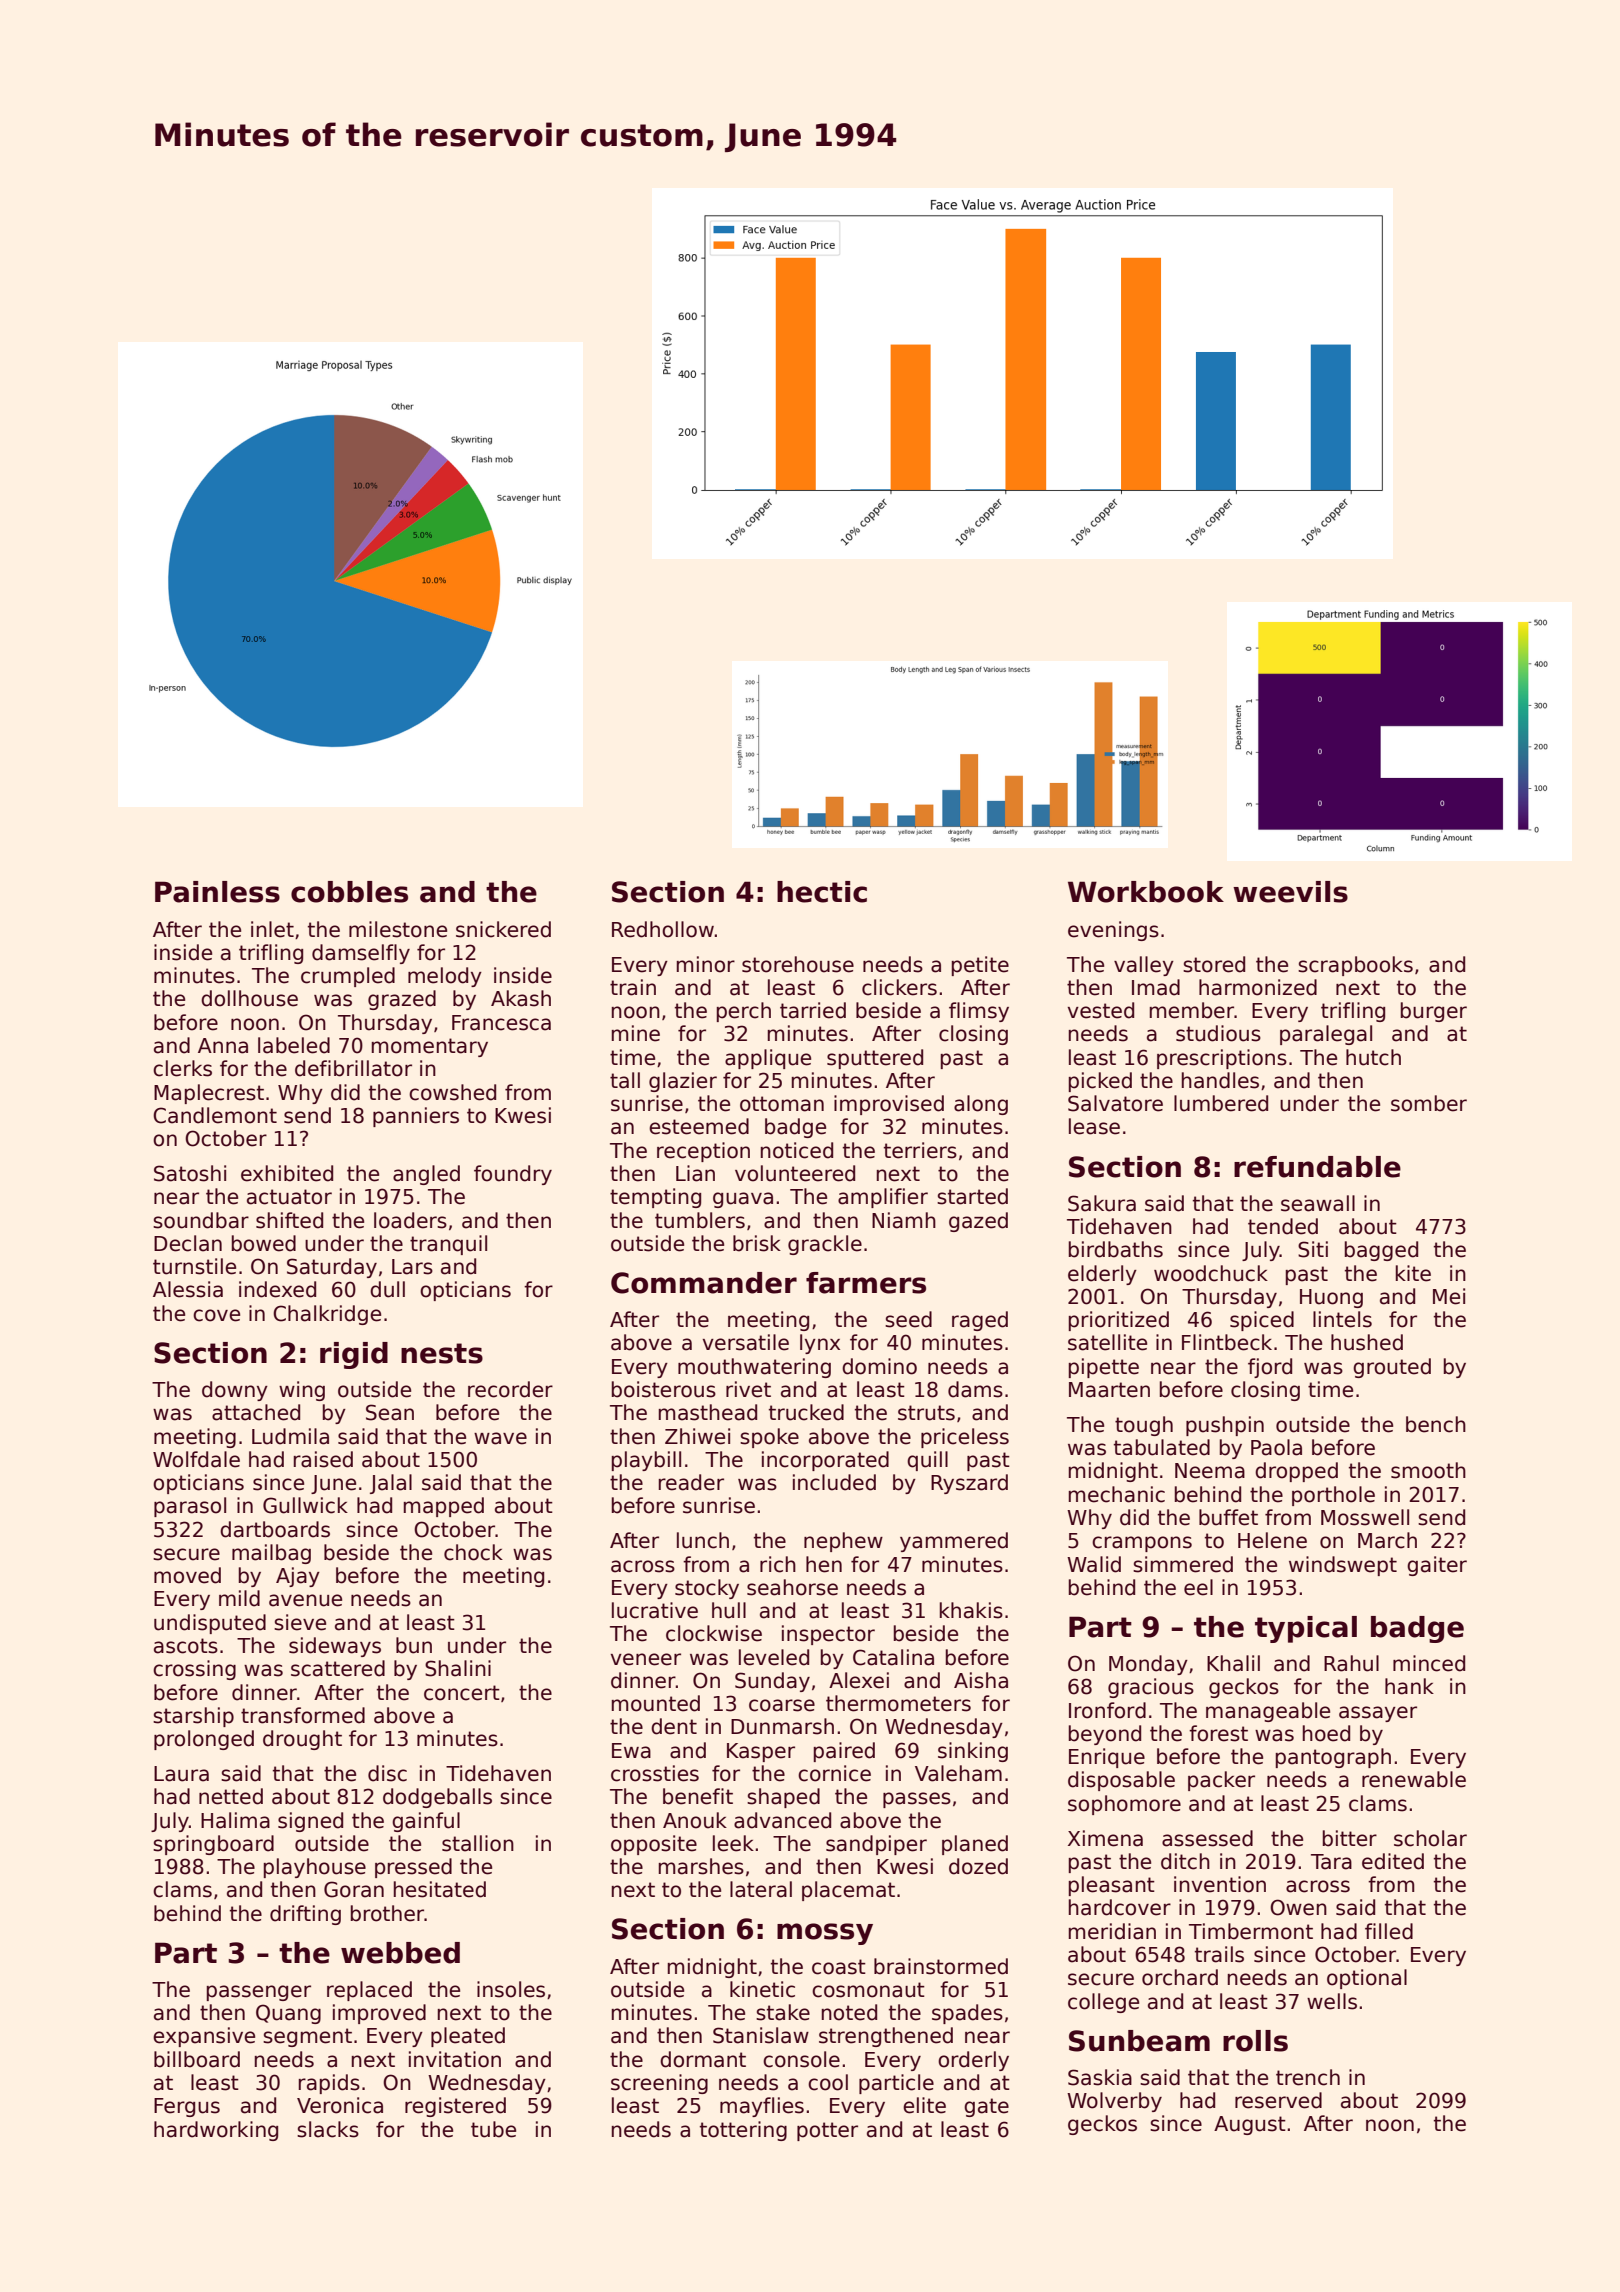  What do you see at coordinates (827, 2131) in the screenshot?
I see `potter` at bounding box center [827, 2131].
